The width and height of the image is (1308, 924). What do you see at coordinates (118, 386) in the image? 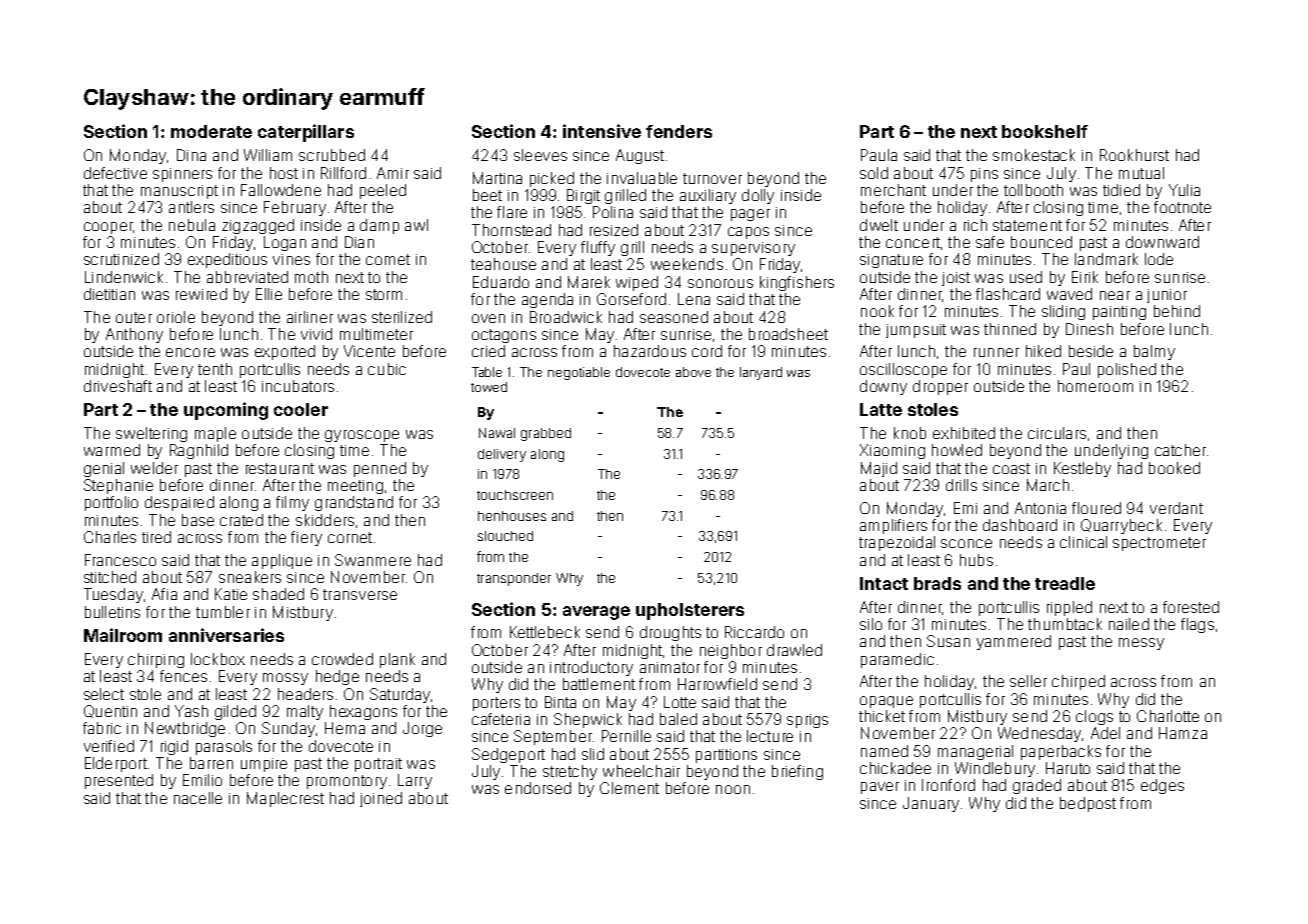
I see `driveshaft` at bounding box center [118, 386].
